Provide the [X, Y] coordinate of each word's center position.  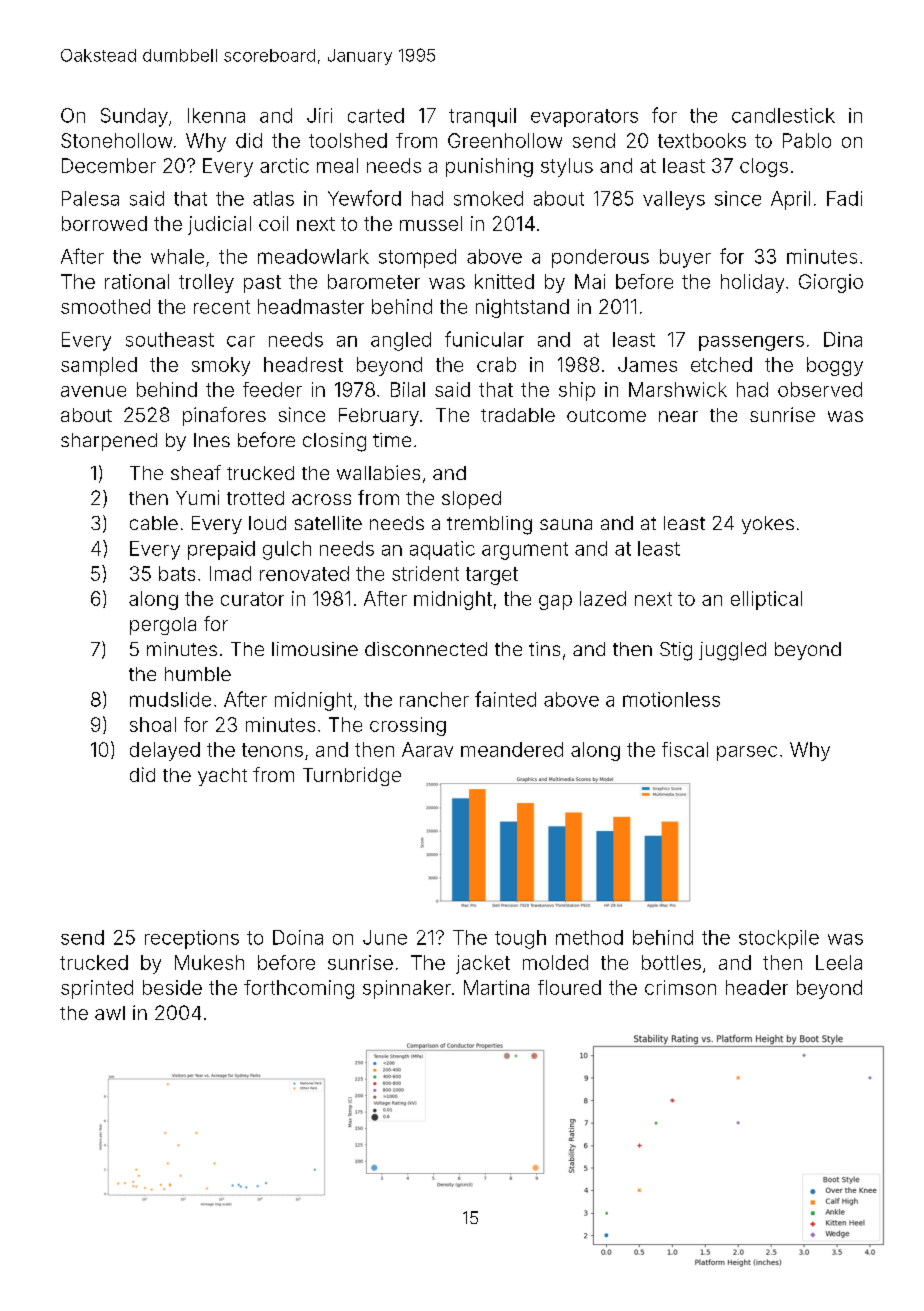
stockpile [779, 939]
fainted [505, 699]
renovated [304, 573]
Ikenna [216, 115]
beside [172, 987]
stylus [567, 167]
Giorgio [831, 283]
